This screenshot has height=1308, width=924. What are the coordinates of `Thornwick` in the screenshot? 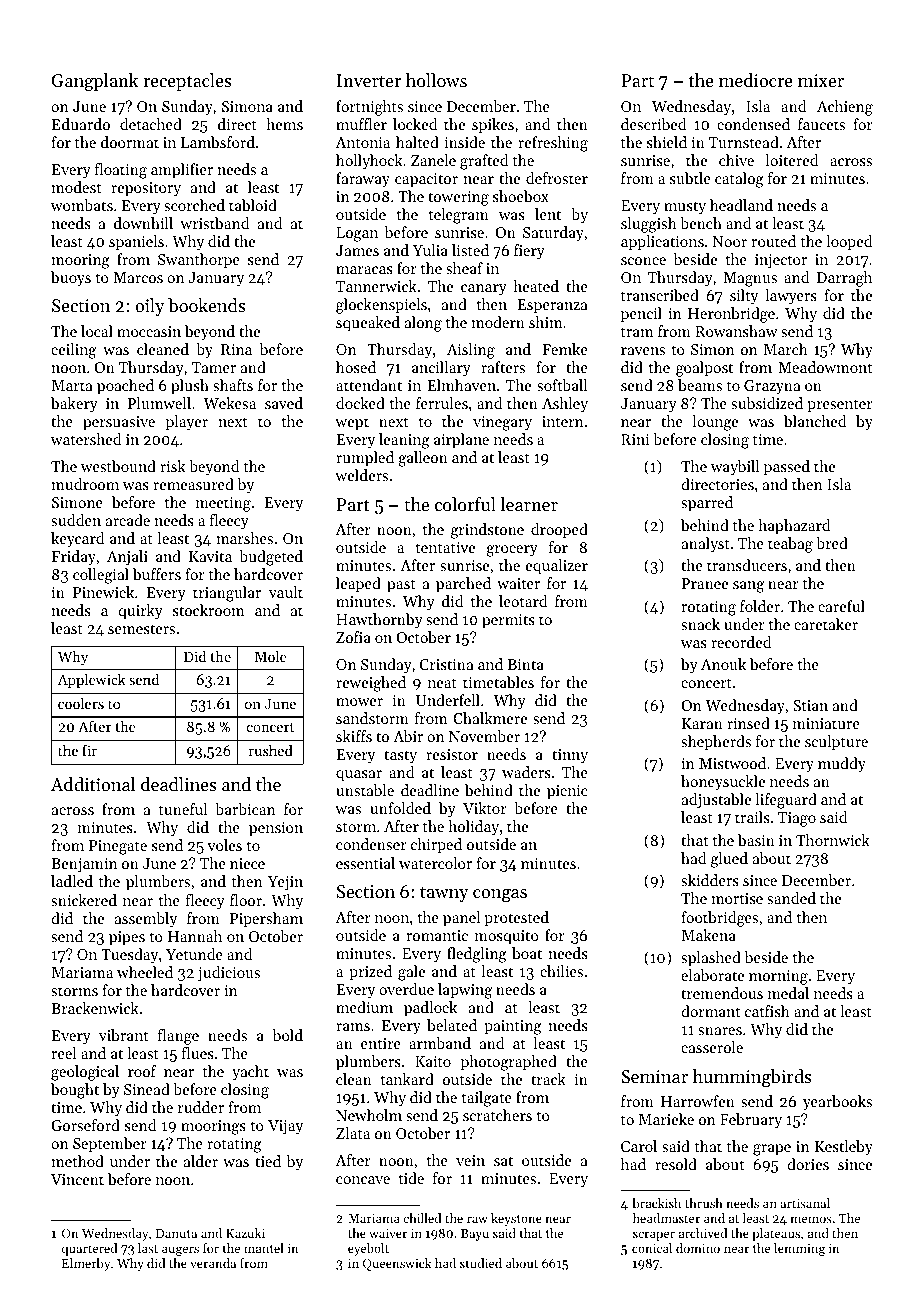 It's located at (833, 840).
